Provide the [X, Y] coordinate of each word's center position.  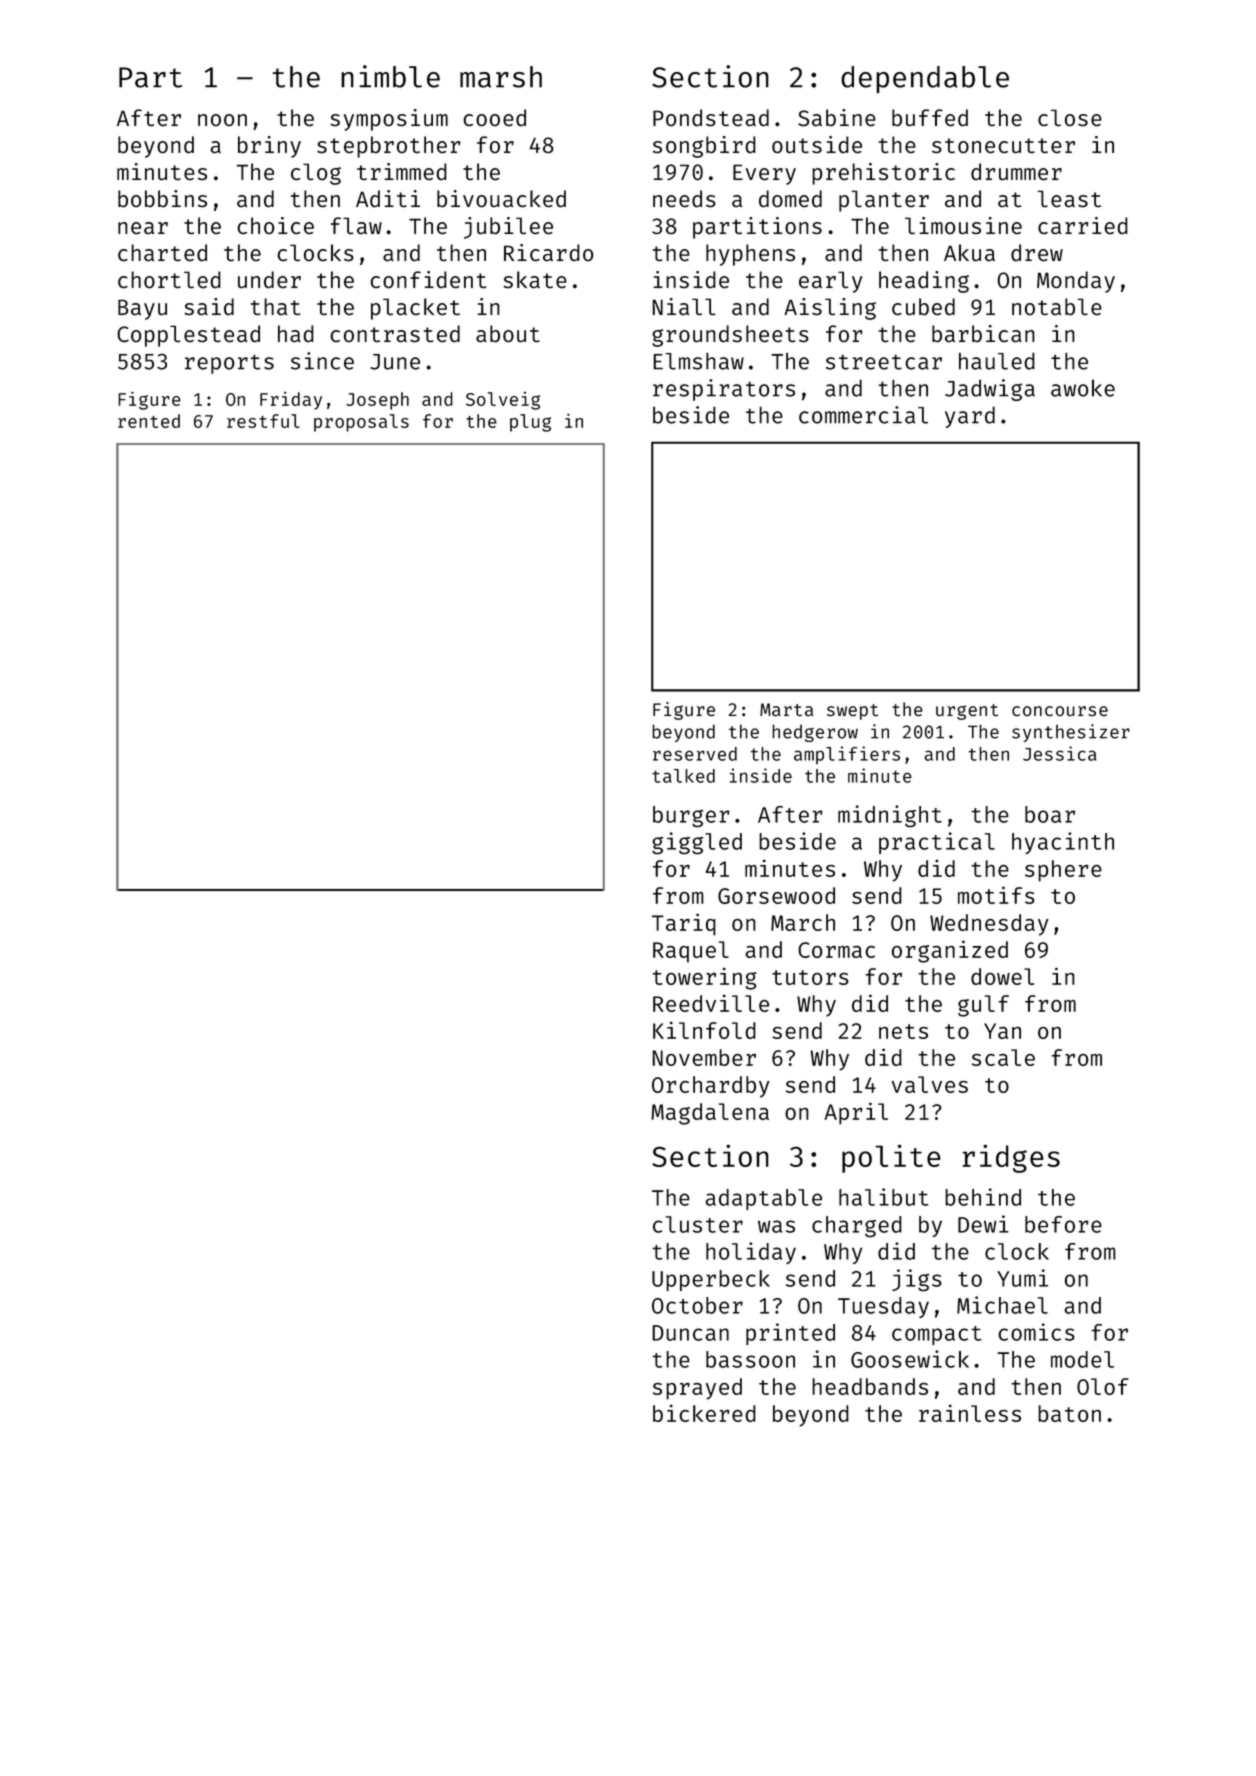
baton [1069, 1413]
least [1069, 198]
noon [222, 120]
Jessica [1060, 753]
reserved [695, 754]
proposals [361, 423]
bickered [704, 1413]
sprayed [697, 1389]
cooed [494, 117]
